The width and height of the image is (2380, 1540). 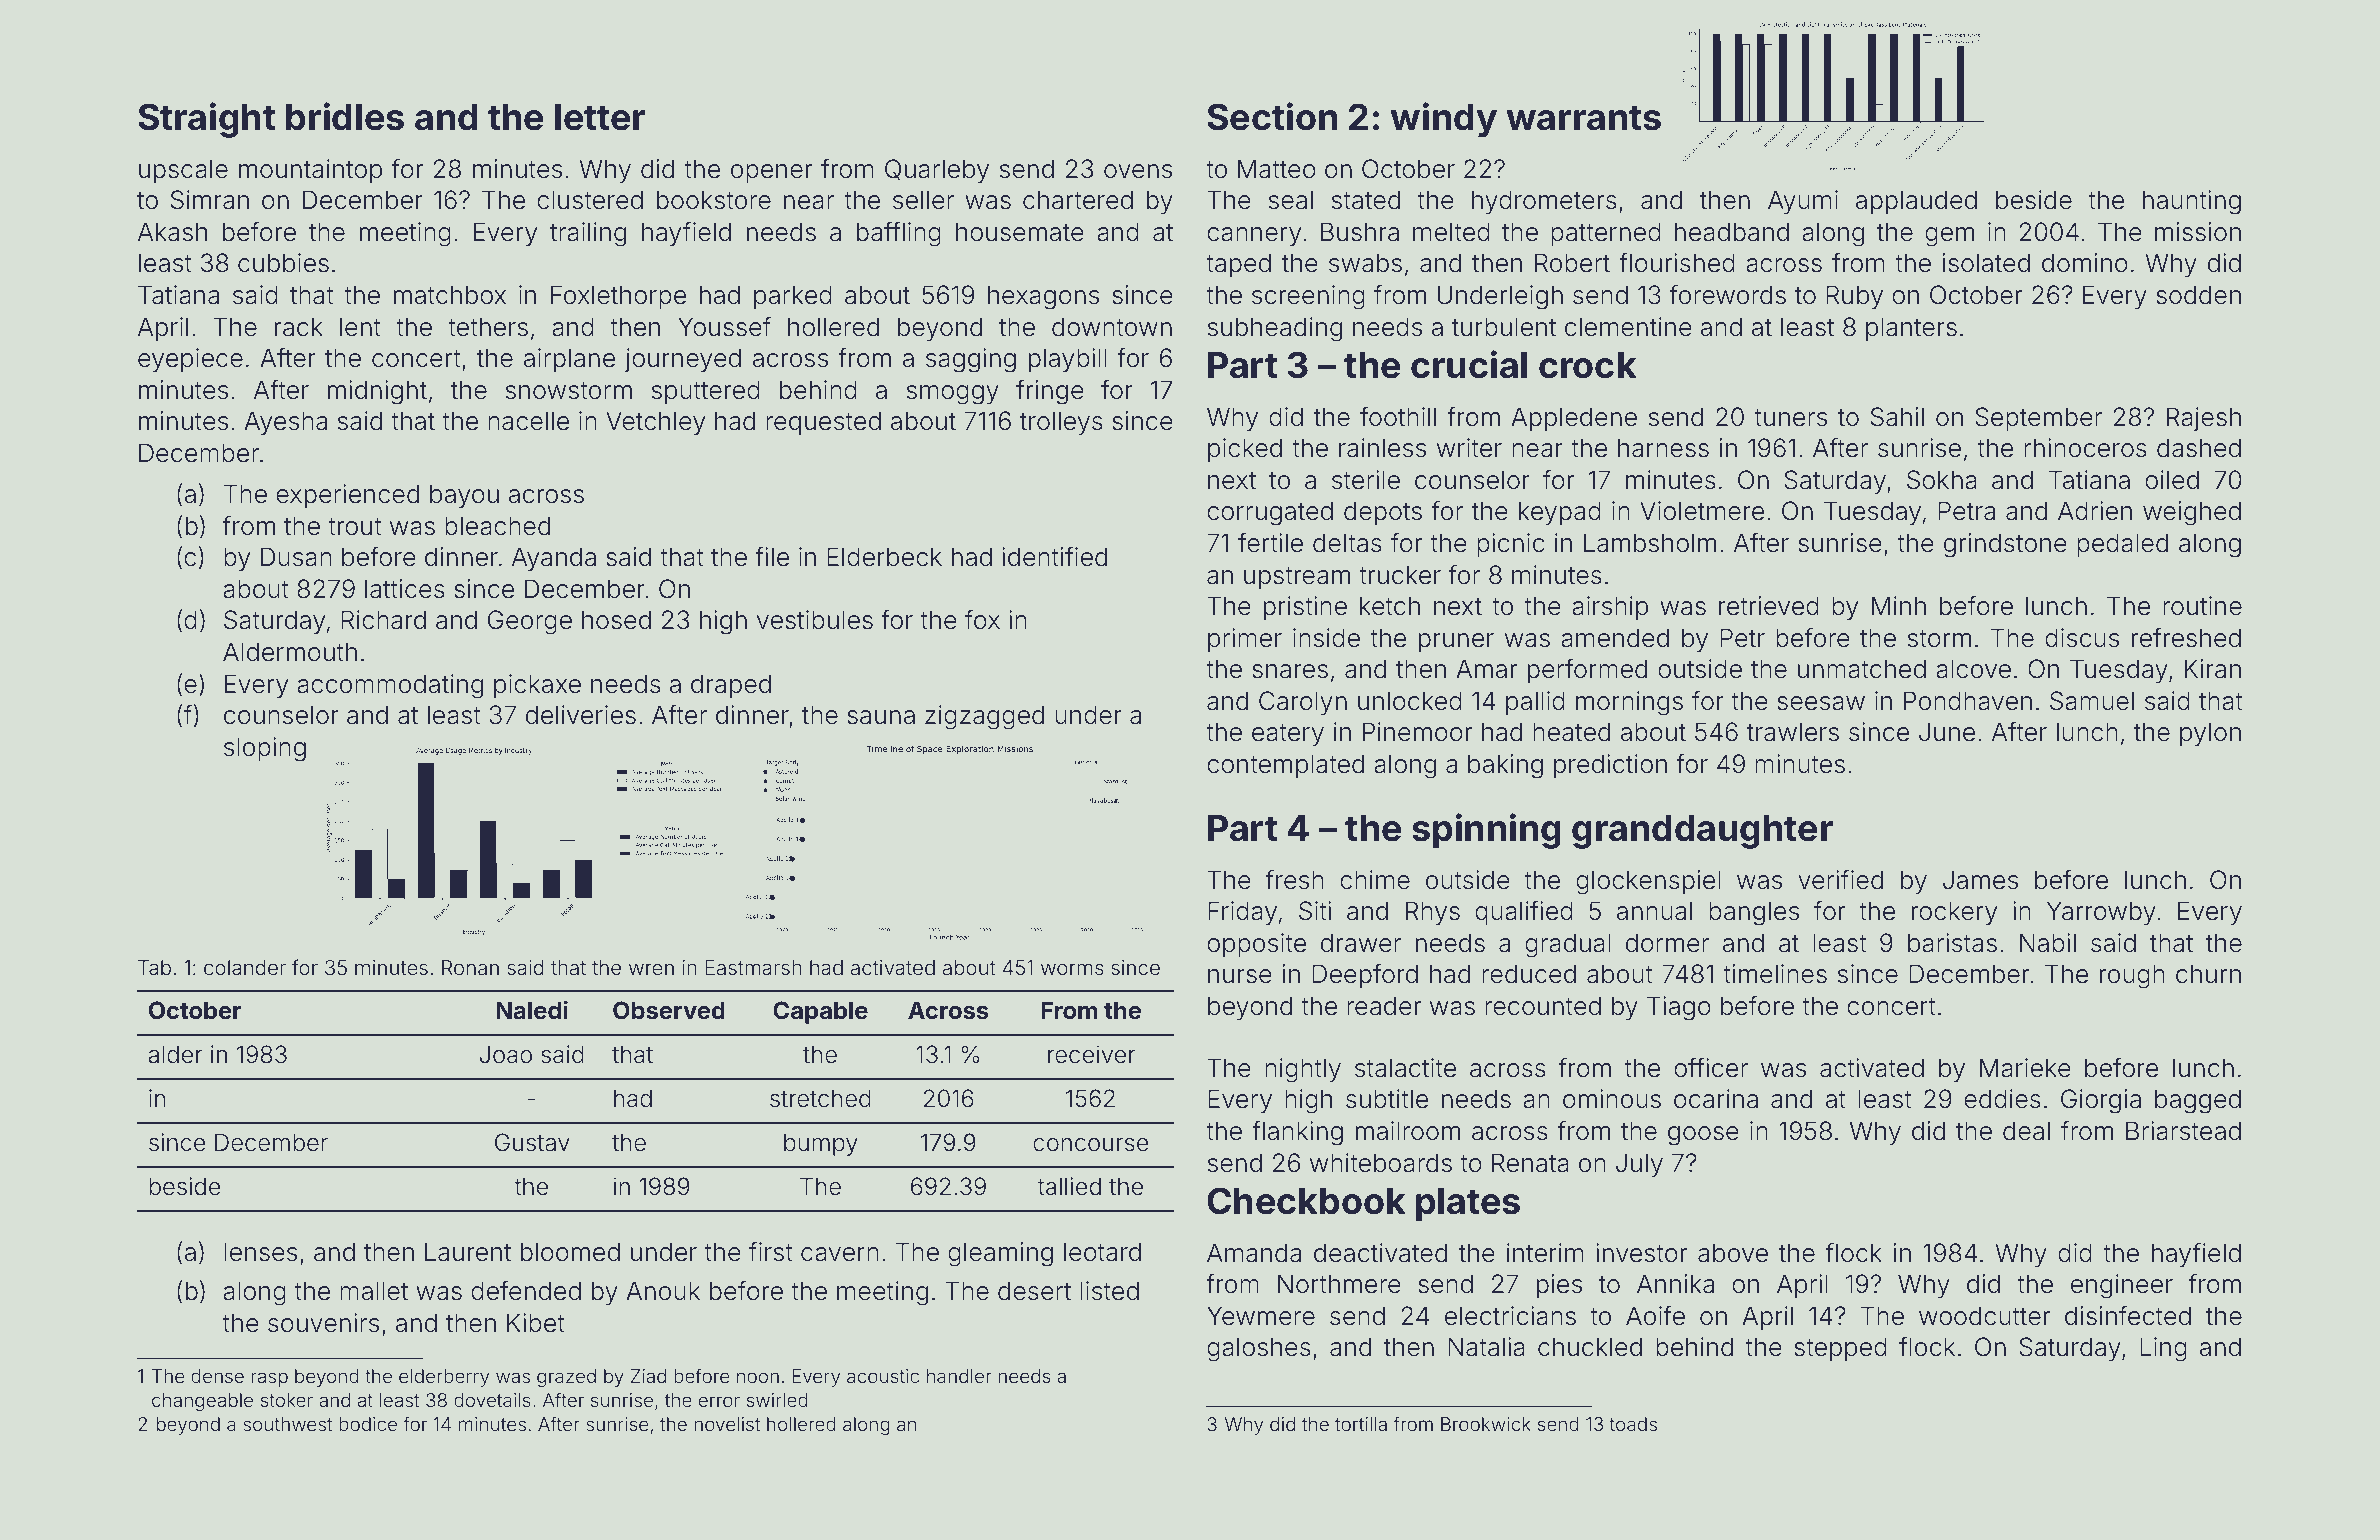 What do you see at coordinates (2202, 606) in the image?
I see `routine` at bounding box center [2202, 606].
